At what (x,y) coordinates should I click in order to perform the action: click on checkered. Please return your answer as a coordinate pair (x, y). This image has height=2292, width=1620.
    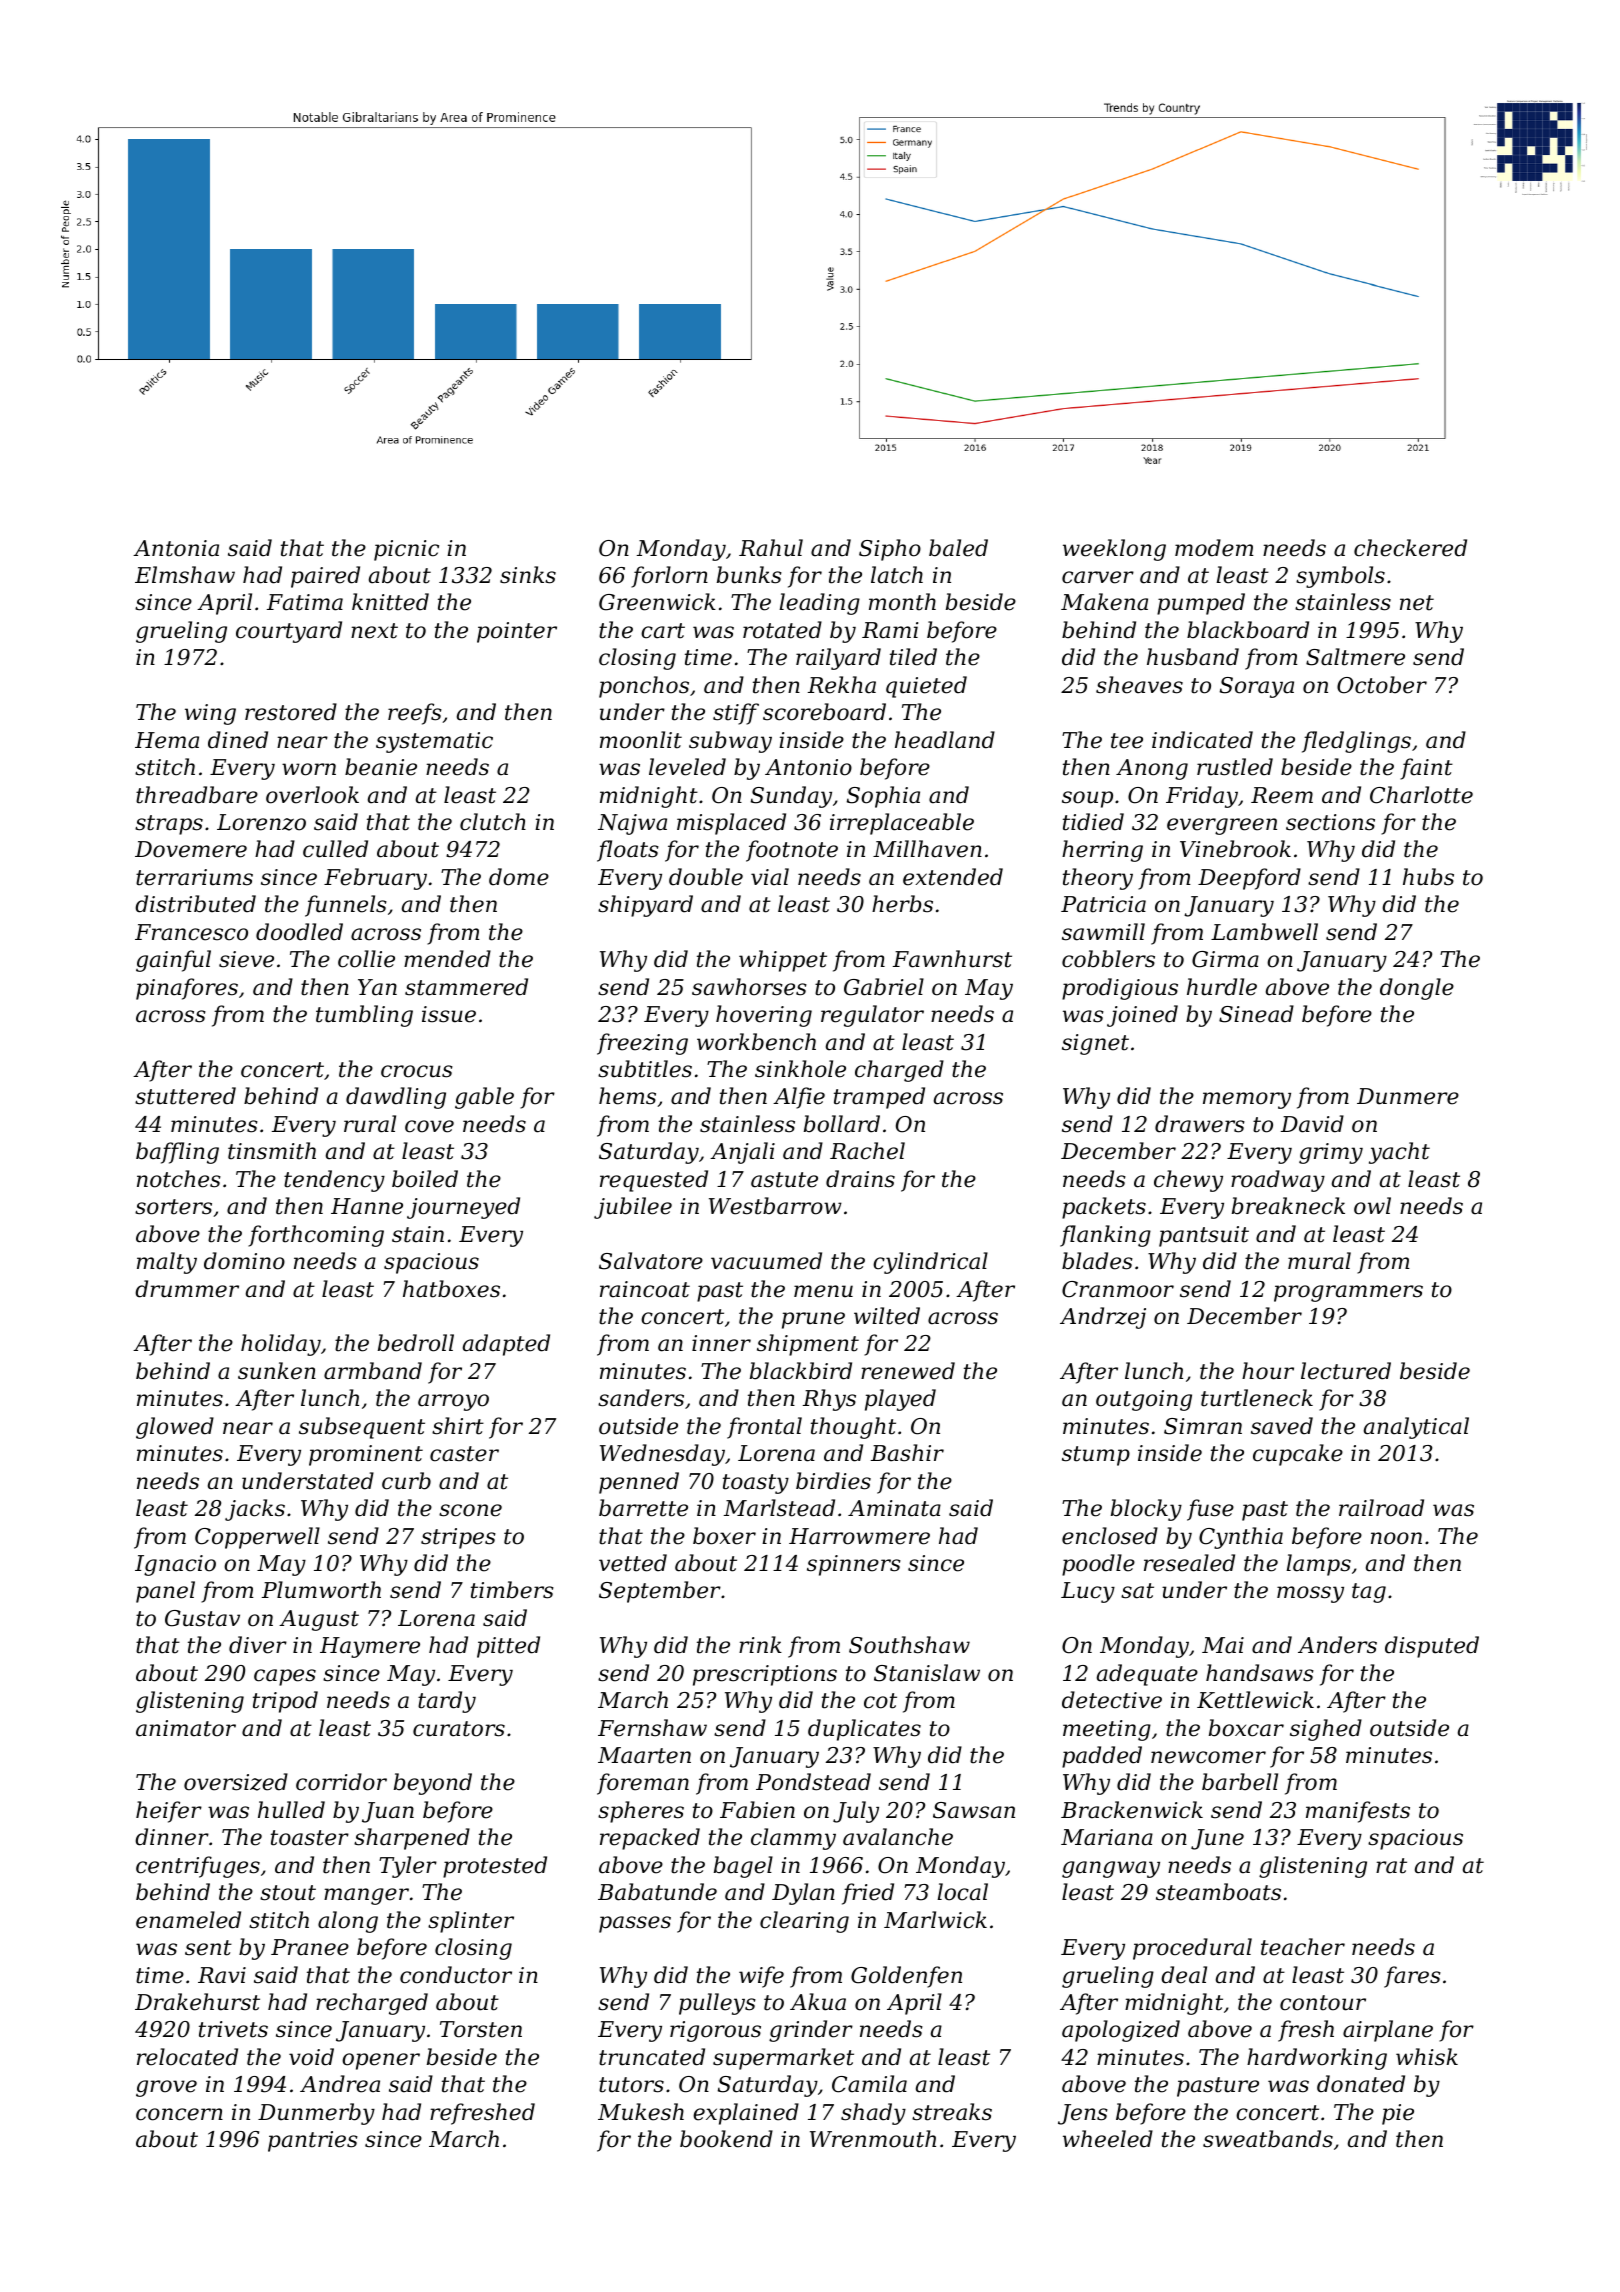
    Looking at the image, I should click on (1410, 548).
